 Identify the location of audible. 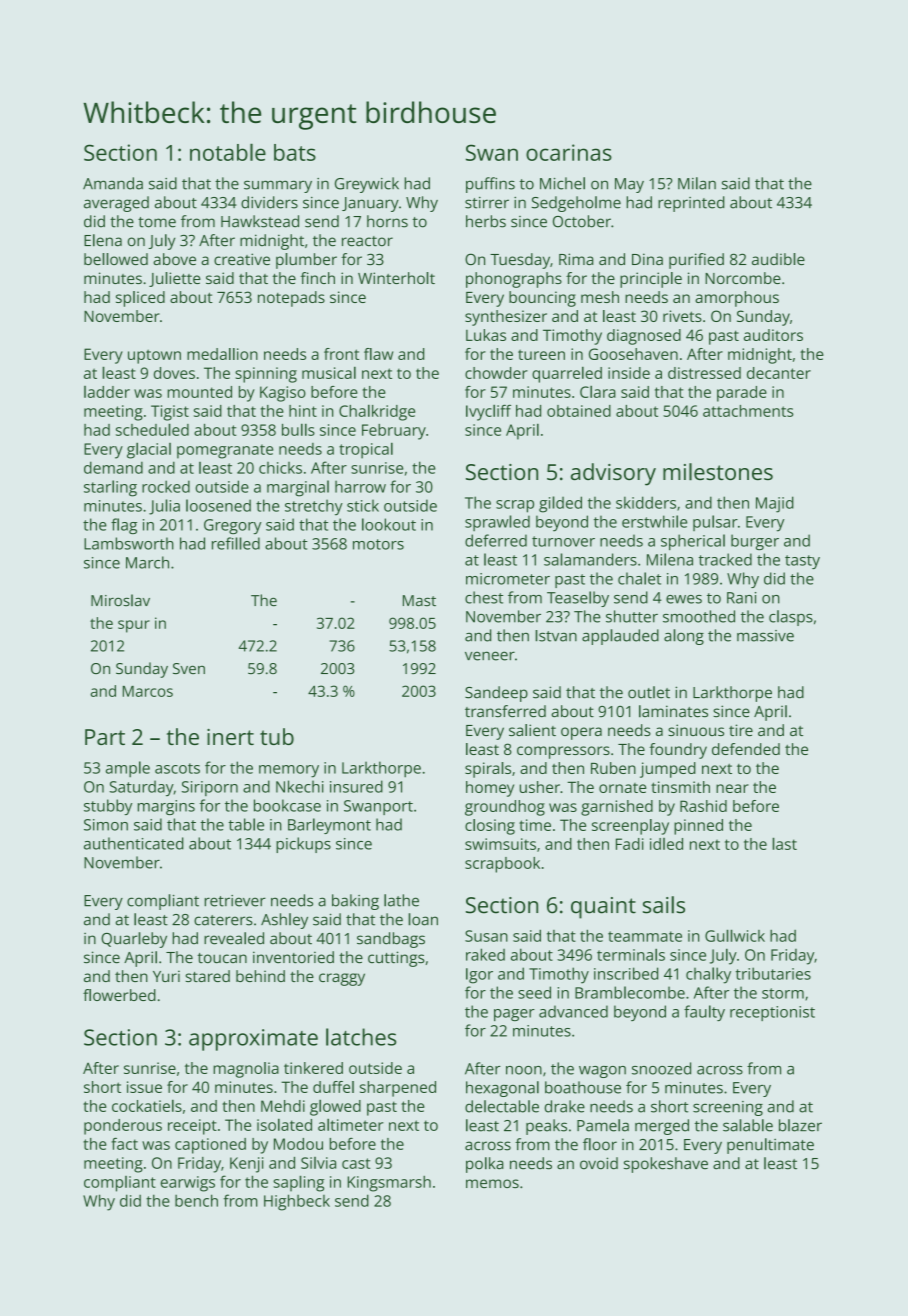
(778, 259).
